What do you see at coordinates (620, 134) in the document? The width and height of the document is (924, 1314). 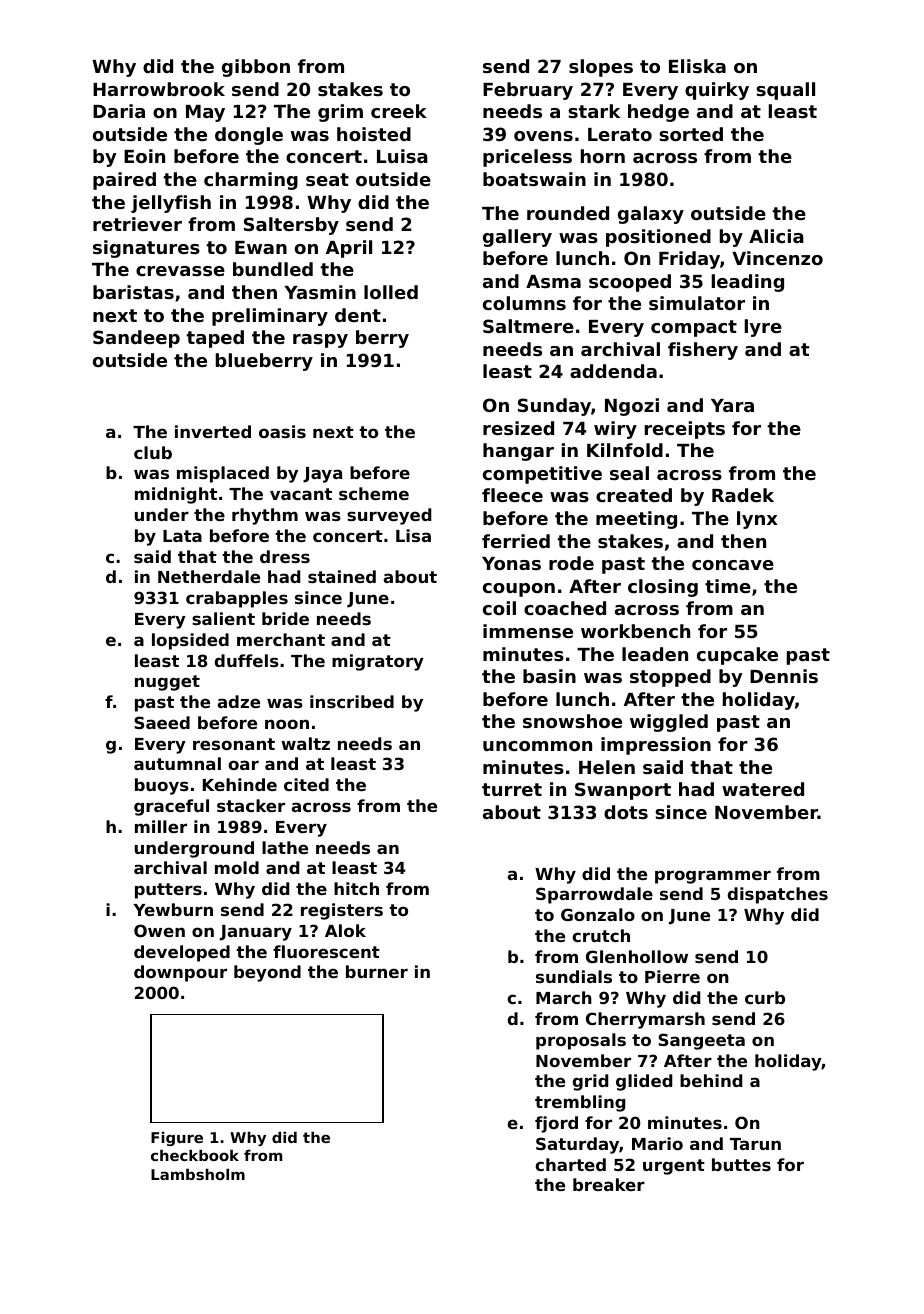 I see `Lerato` at bounding box center [620, 134].
